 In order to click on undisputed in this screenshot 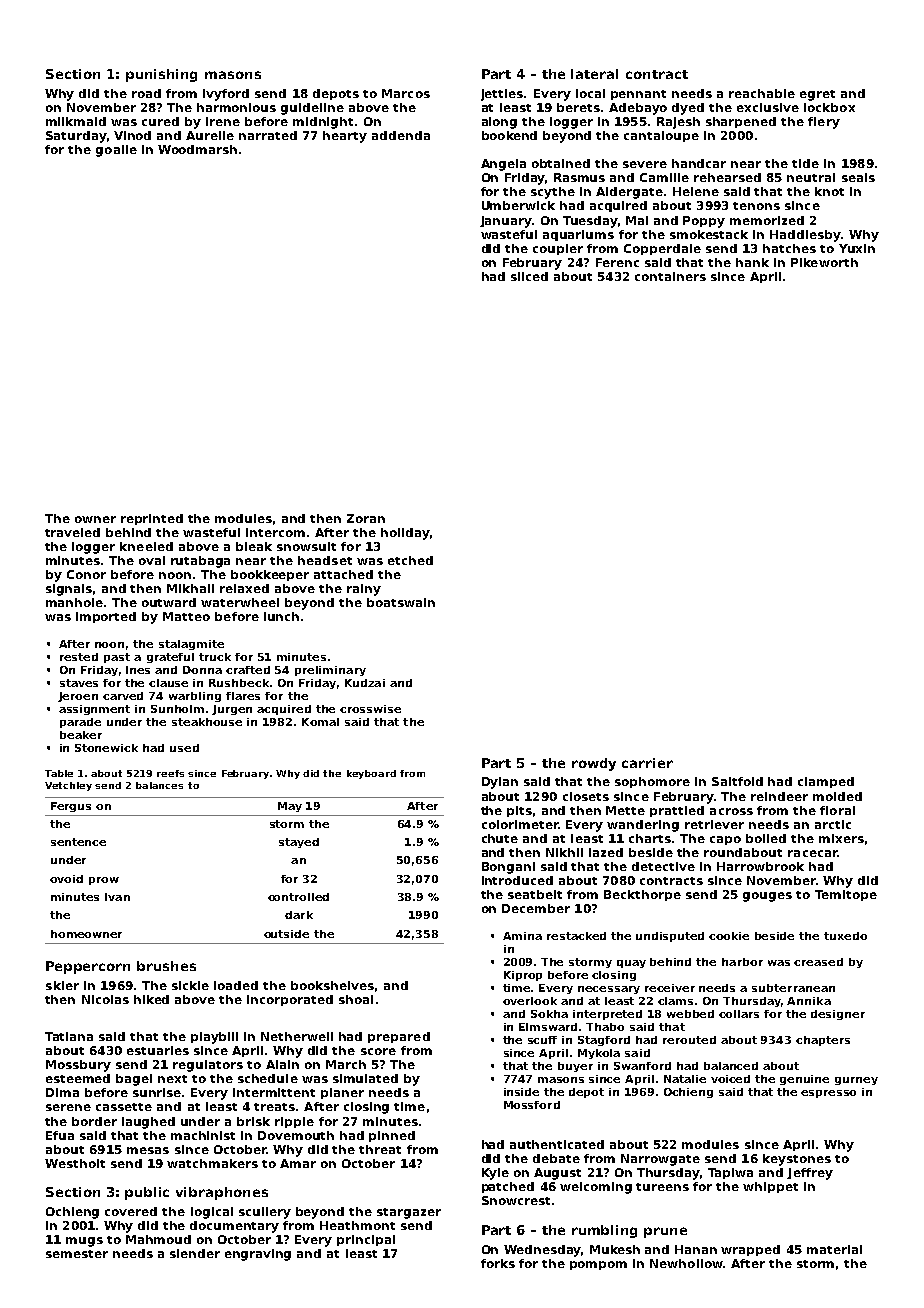, I will do `click(670, 937)`.
